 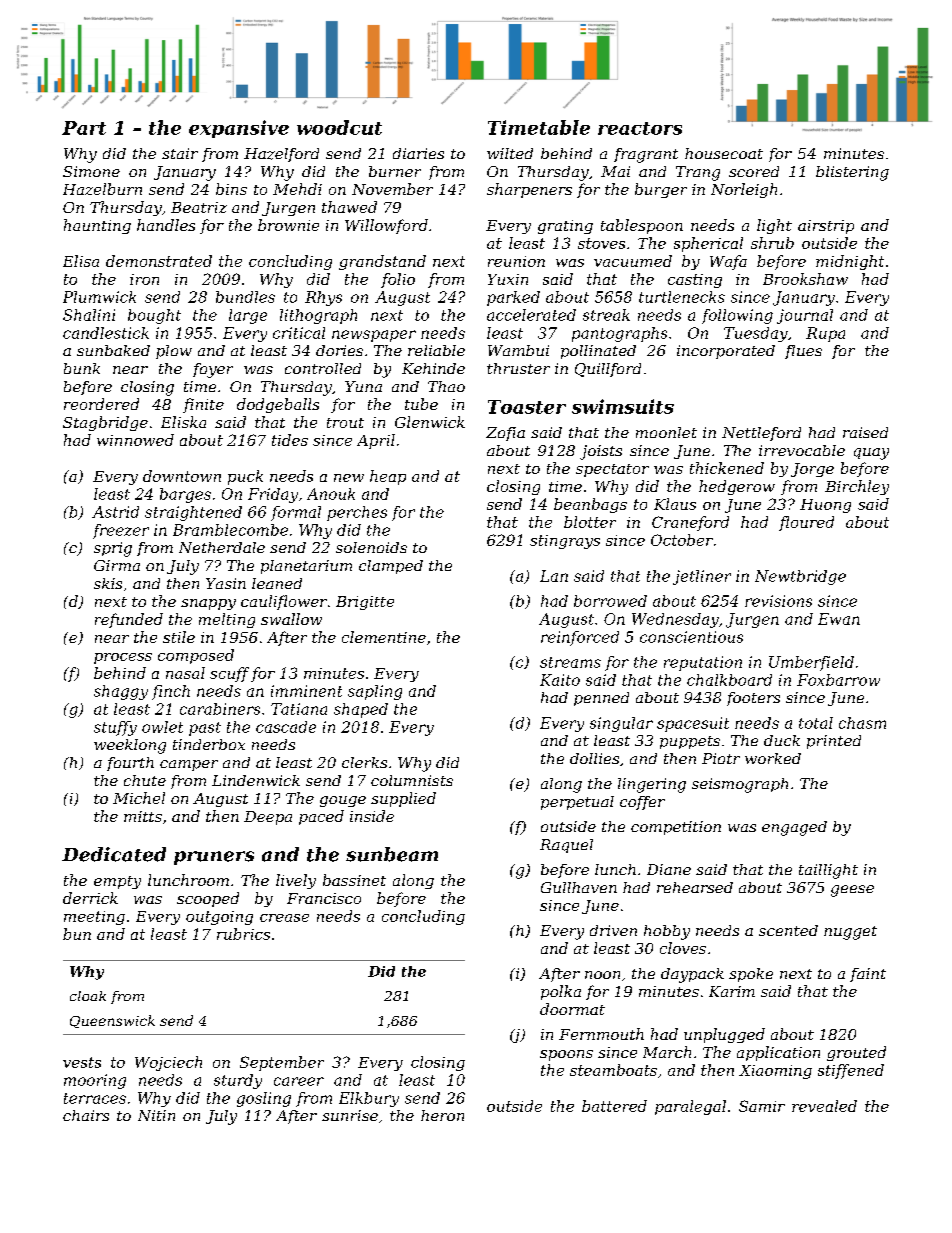 What do you see at coordinates (850, 262) in the document?
I see `midnight` at bounding box center [850, 262].
